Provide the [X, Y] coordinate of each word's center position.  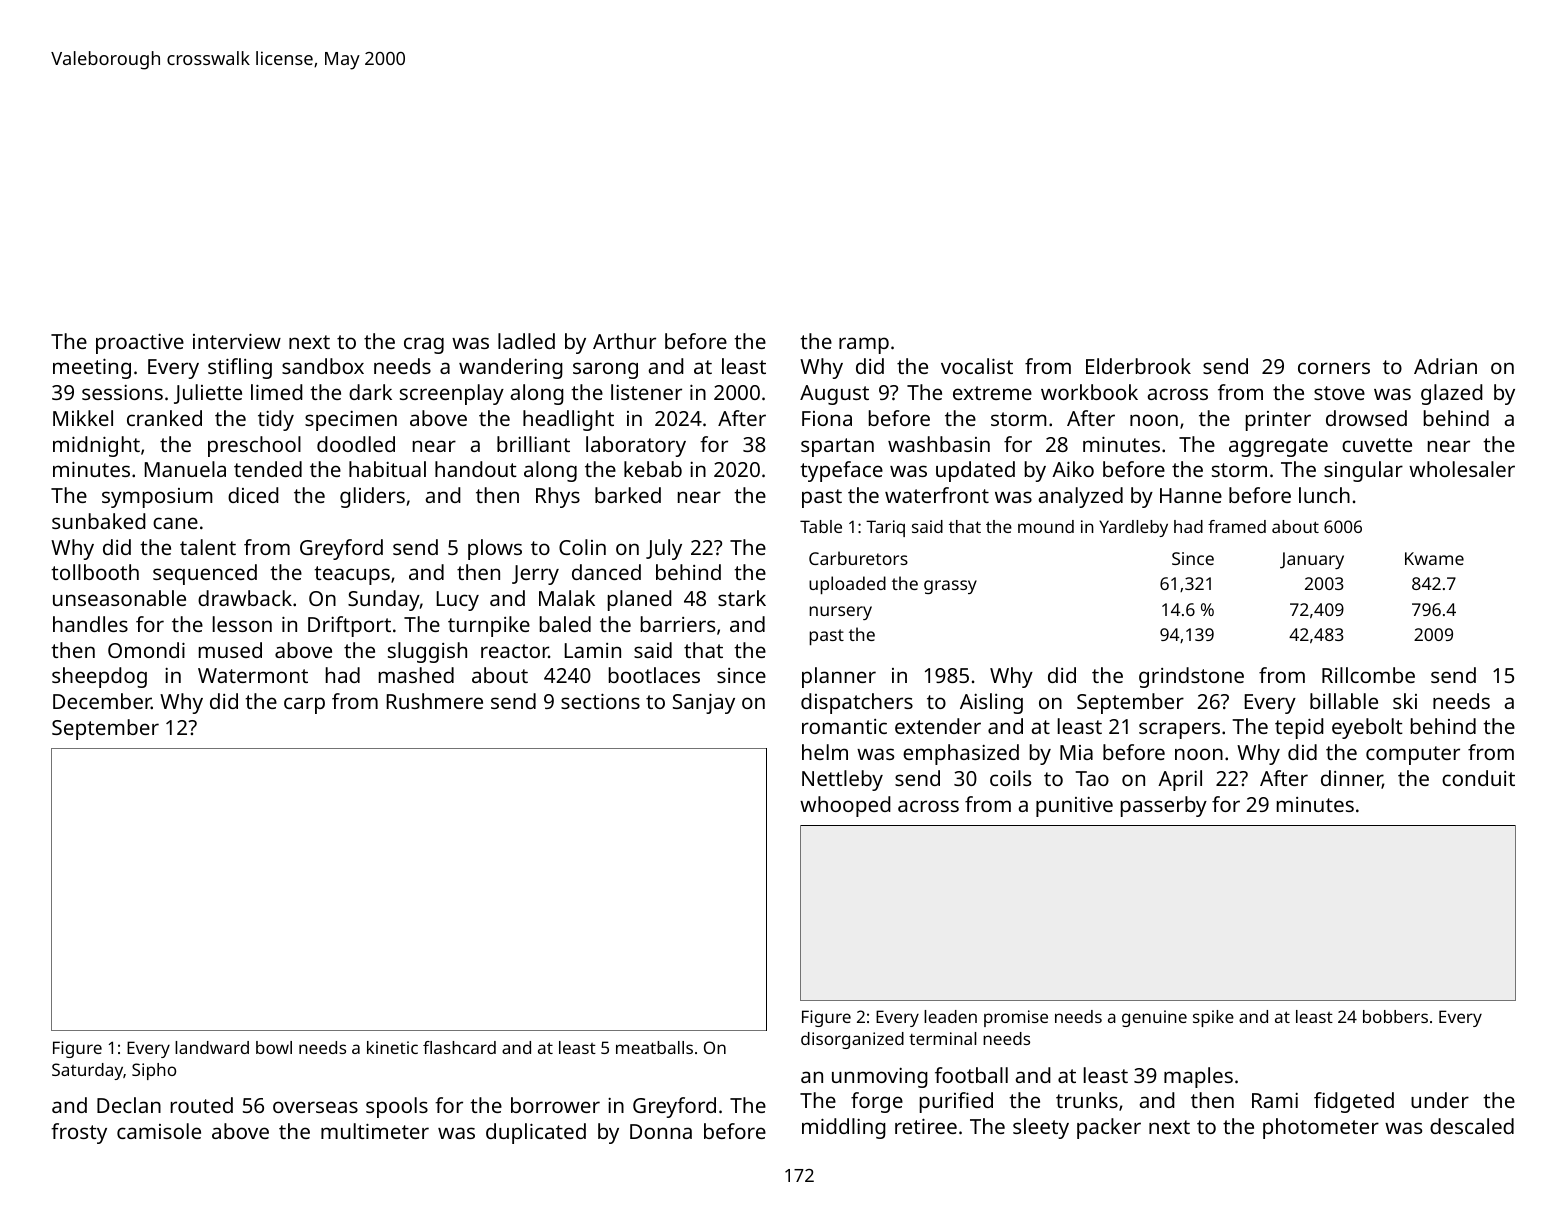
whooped [845, 806]
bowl [274, 1047]
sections [600, 701]
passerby [1164, 806]
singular [1363, 471]
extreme [992, 393]
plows [495, 549]
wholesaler [1462, 469]
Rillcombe [1368, 675]
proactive [140, 344]
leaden [950, 1016]
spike [1213, 1018]
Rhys [558, 497]
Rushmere [435, 701]
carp [304, 705]
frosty [79, 1133]
